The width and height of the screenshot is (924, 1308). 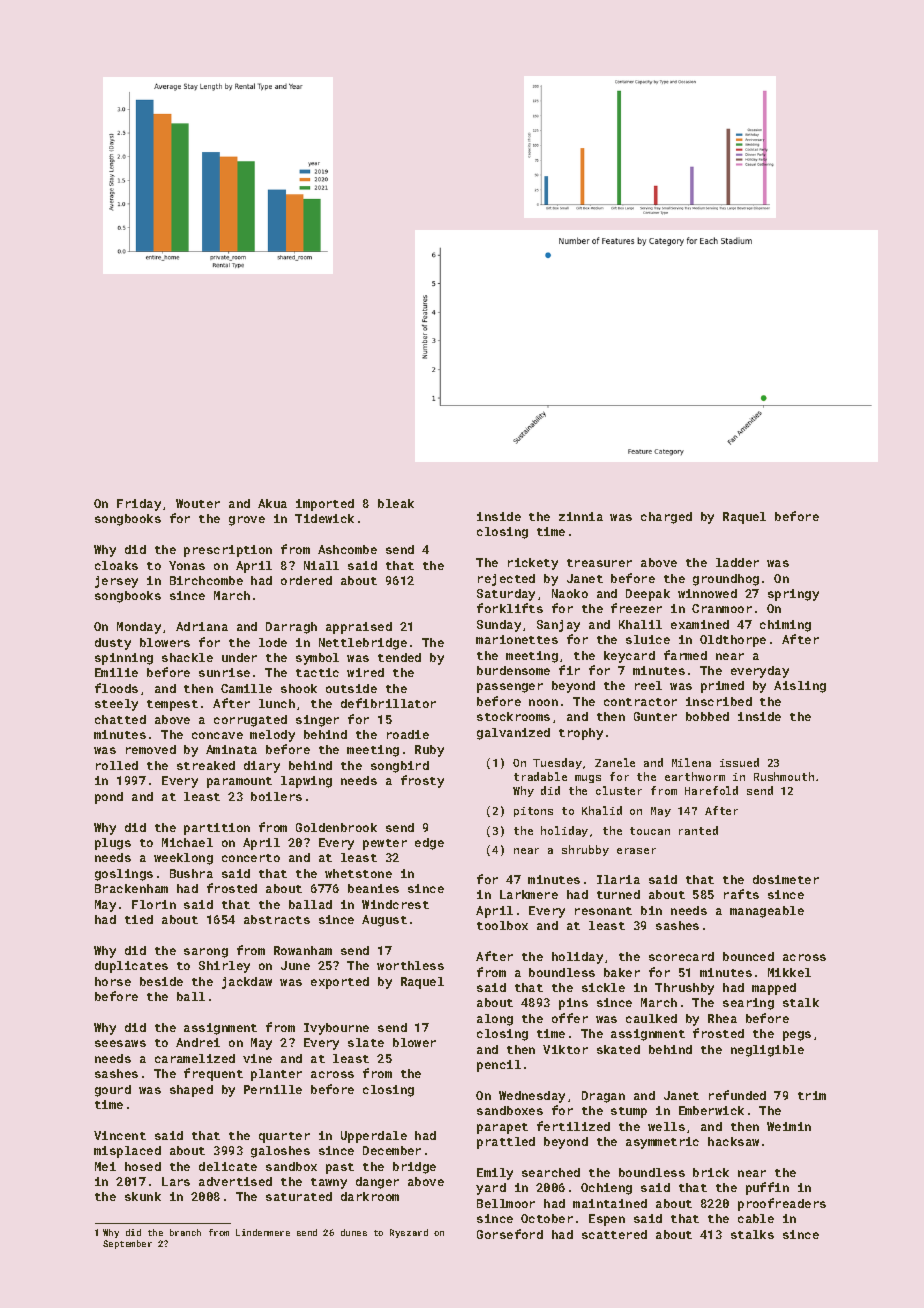 What do you see at coordinates (711, 790) in the screenshot?
I see `Harefold` at bounding box center [711, 790].
